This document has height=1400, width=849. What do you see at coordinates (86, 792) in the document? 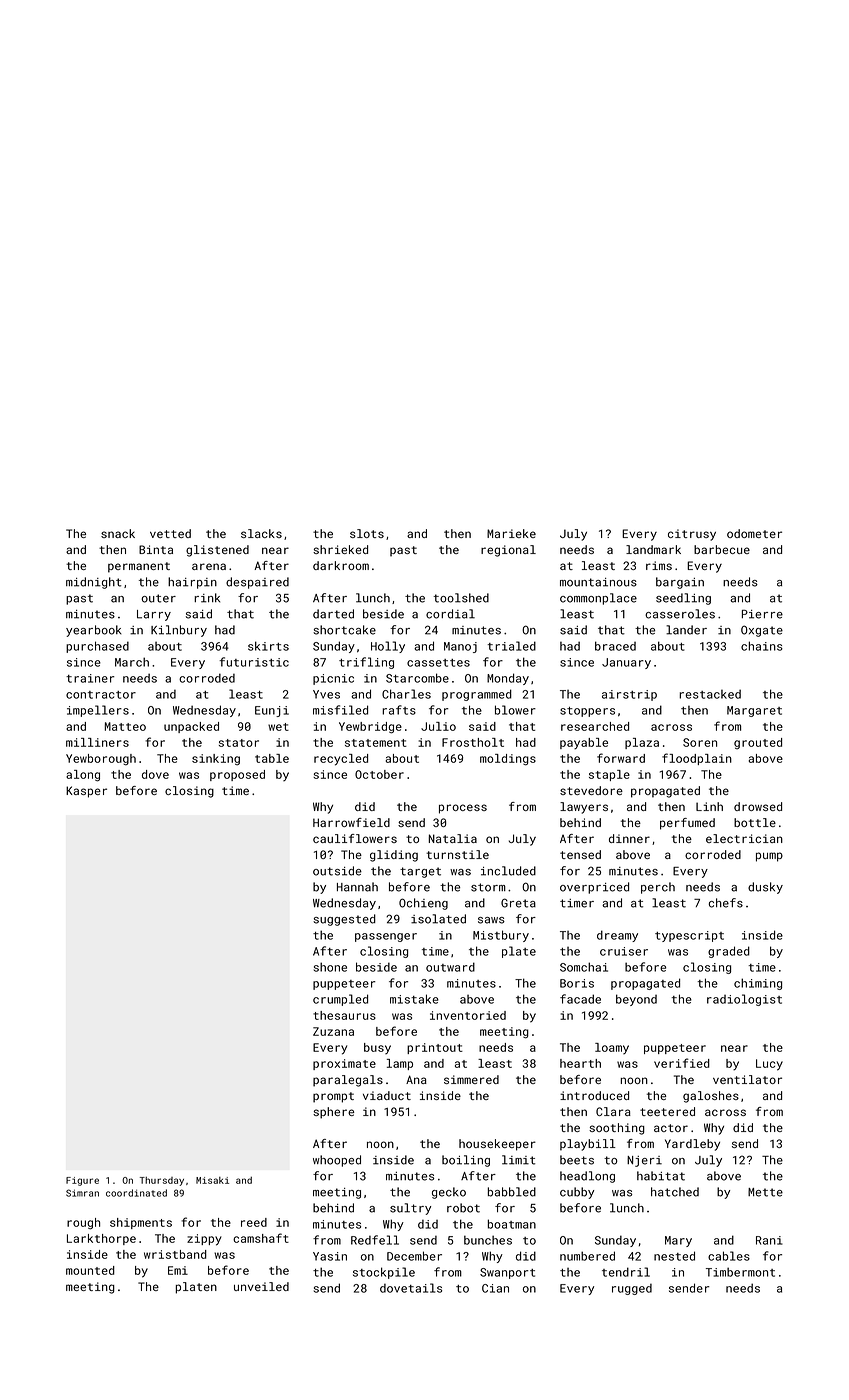
I see `Kasper` at bounding box center [86, 792].
